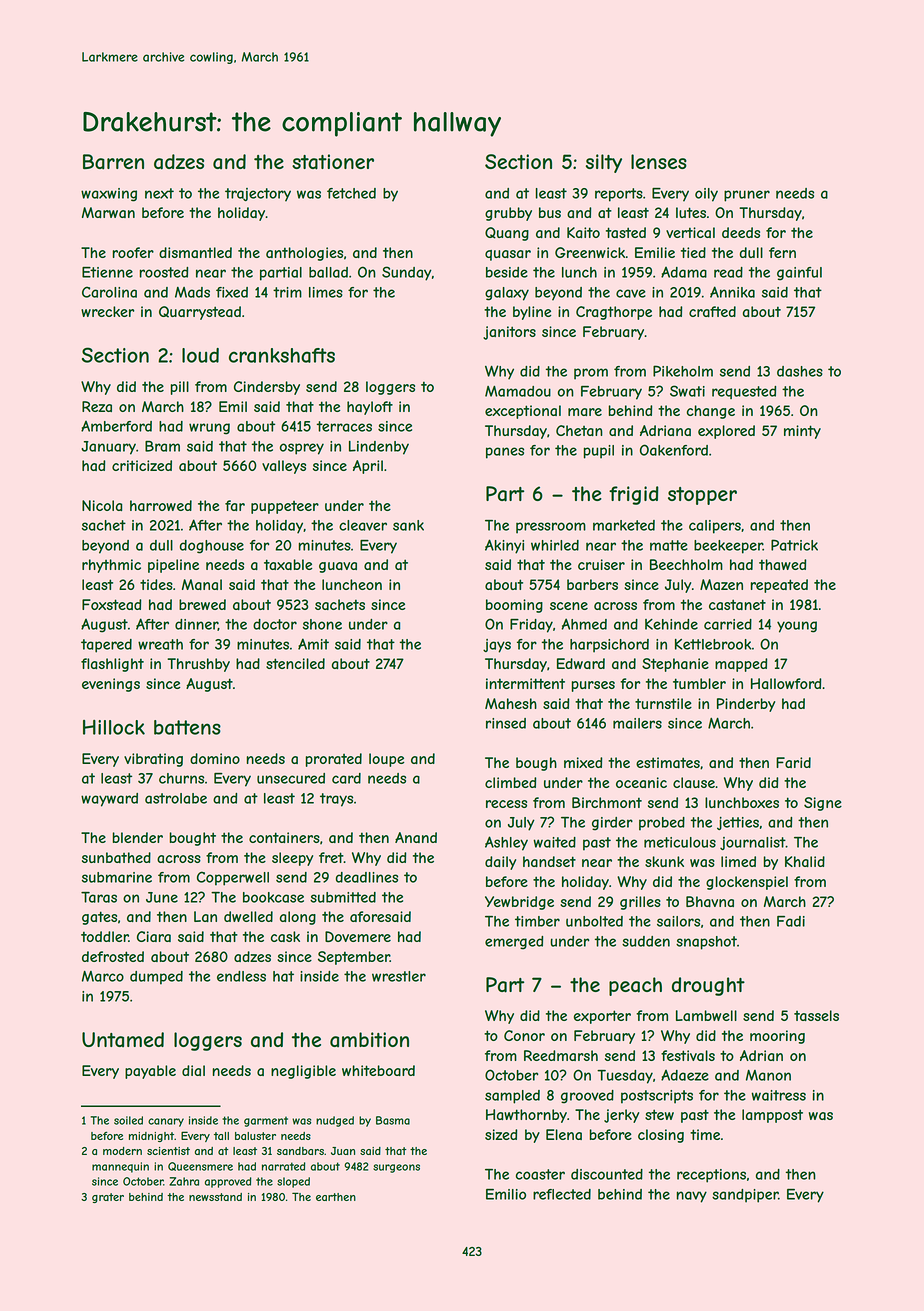 This document has height=1311, width=924. I want to click on festivals, so click(688, 1055).
